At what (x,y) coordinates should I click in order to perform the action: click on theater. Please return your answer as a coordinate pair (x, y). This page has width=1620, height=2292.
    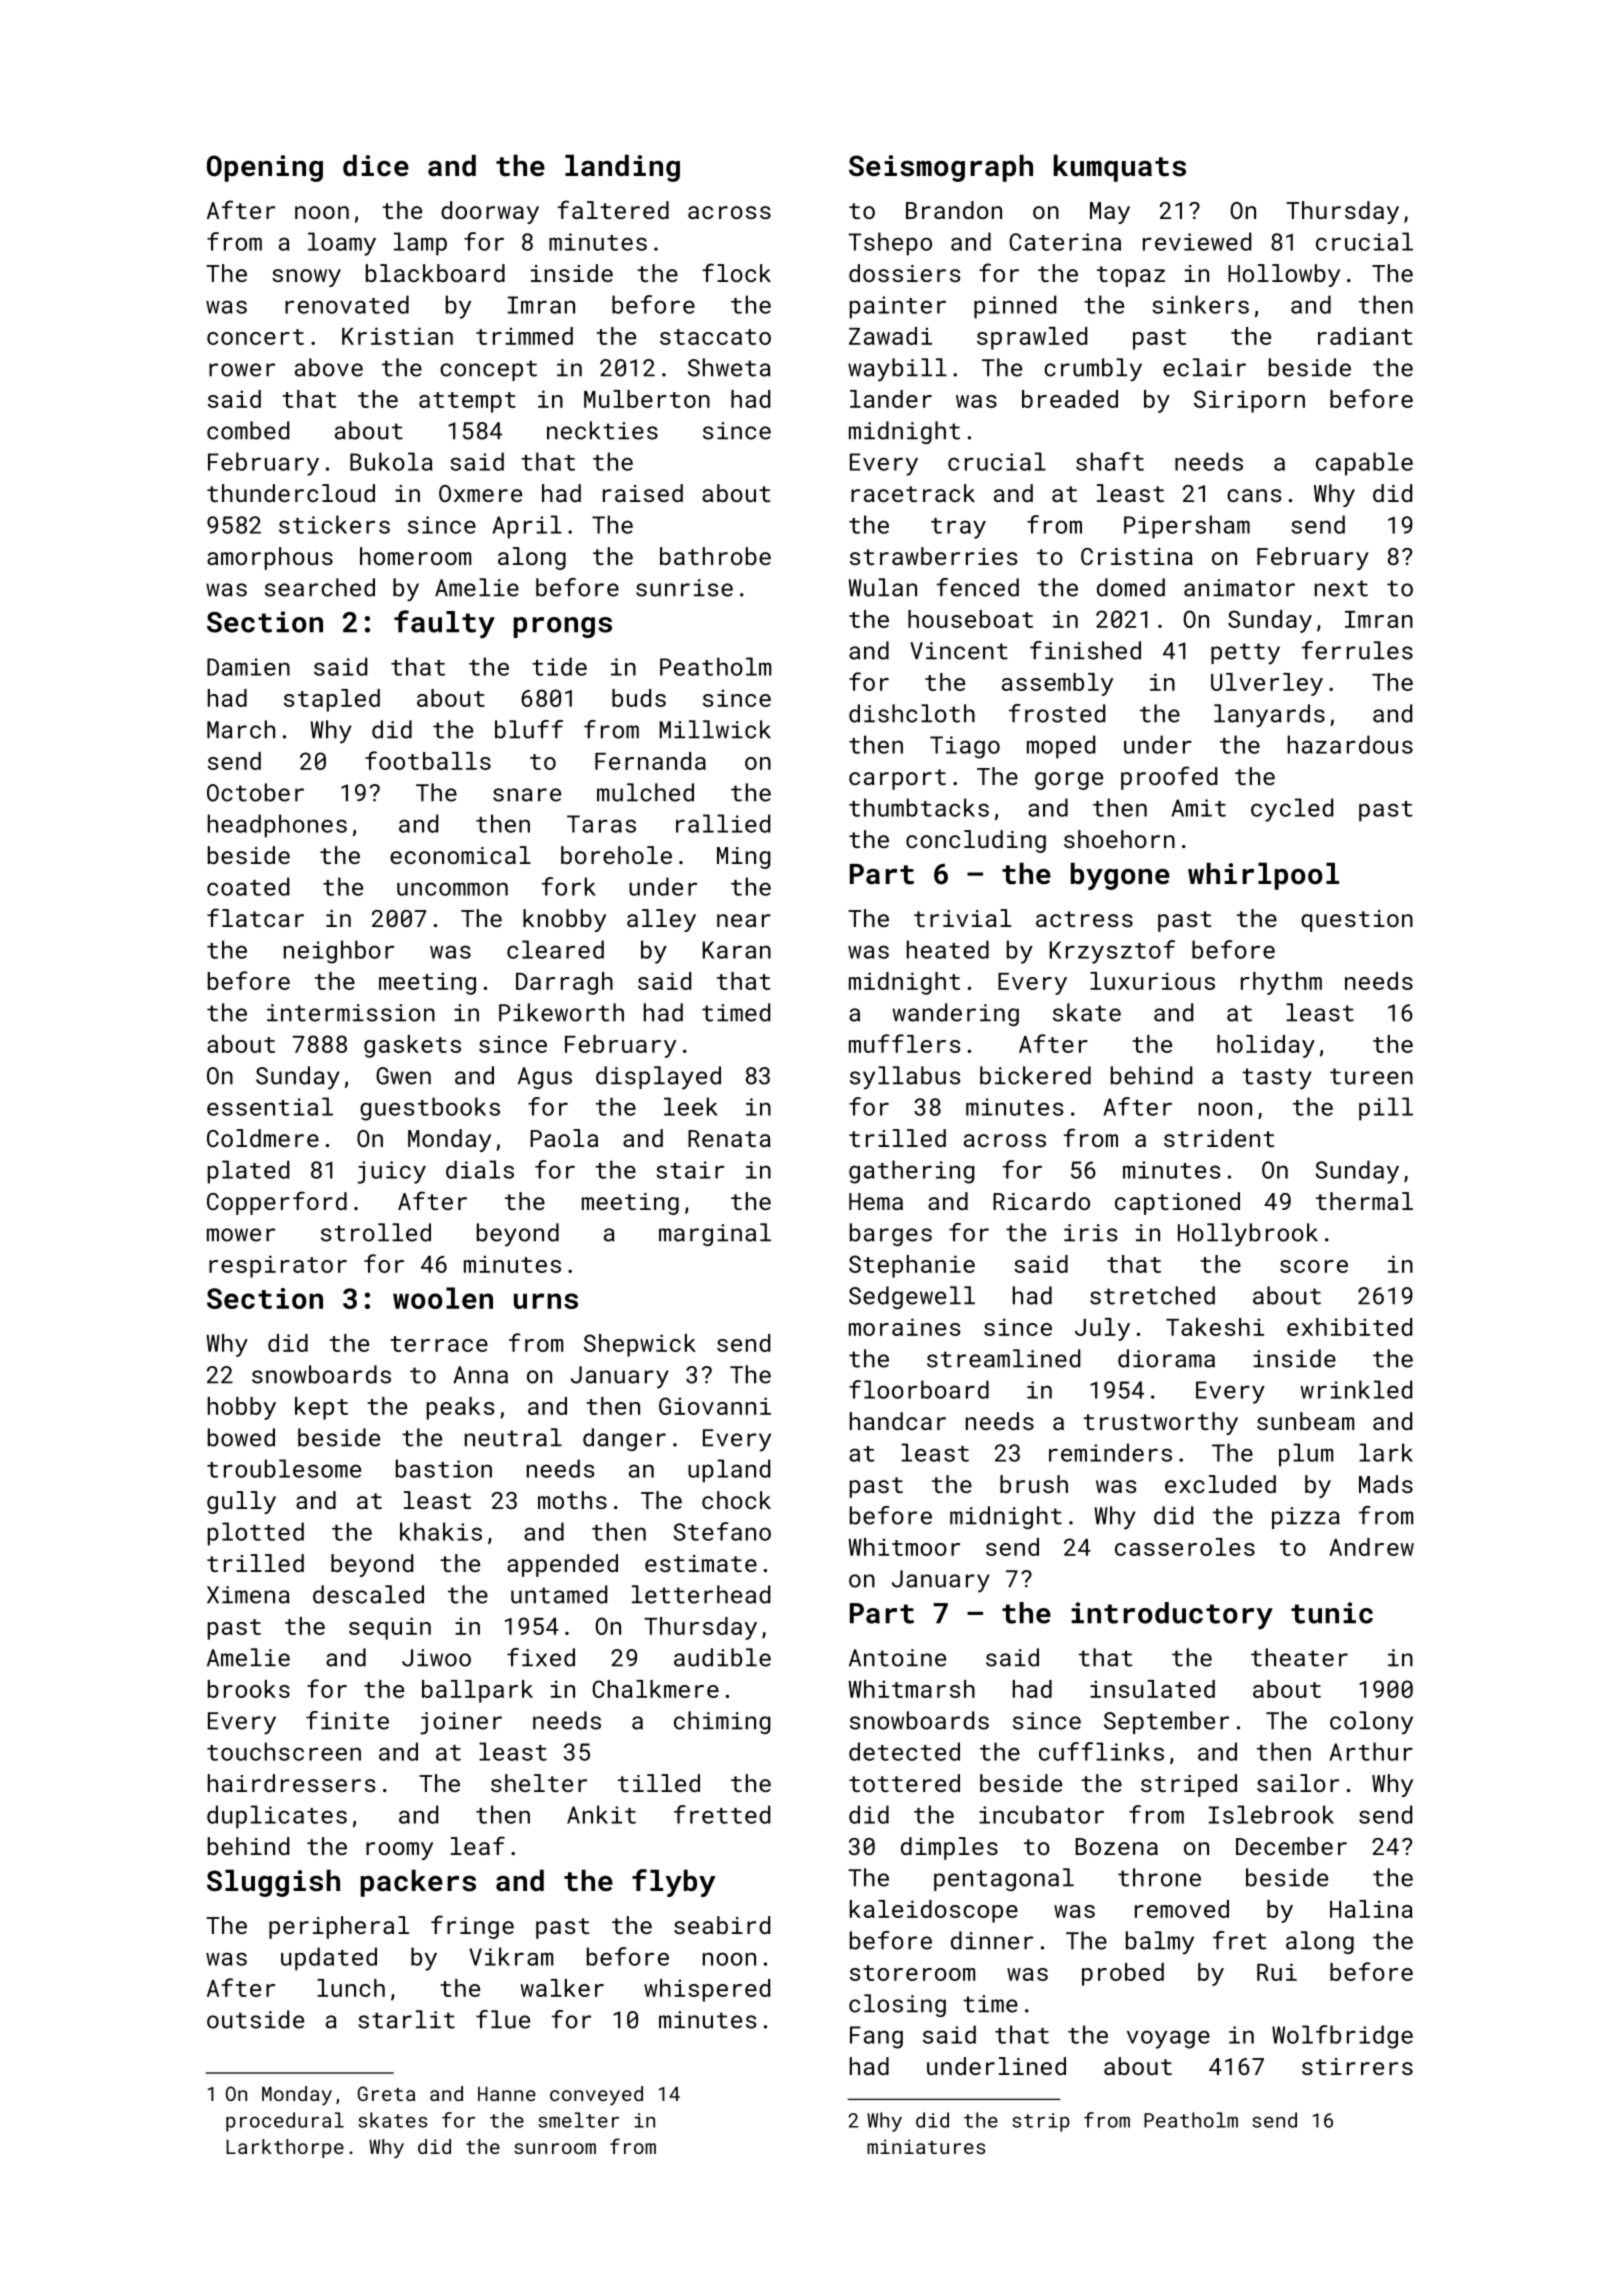
    Looking at the image, I should click on (1299, 1657).
